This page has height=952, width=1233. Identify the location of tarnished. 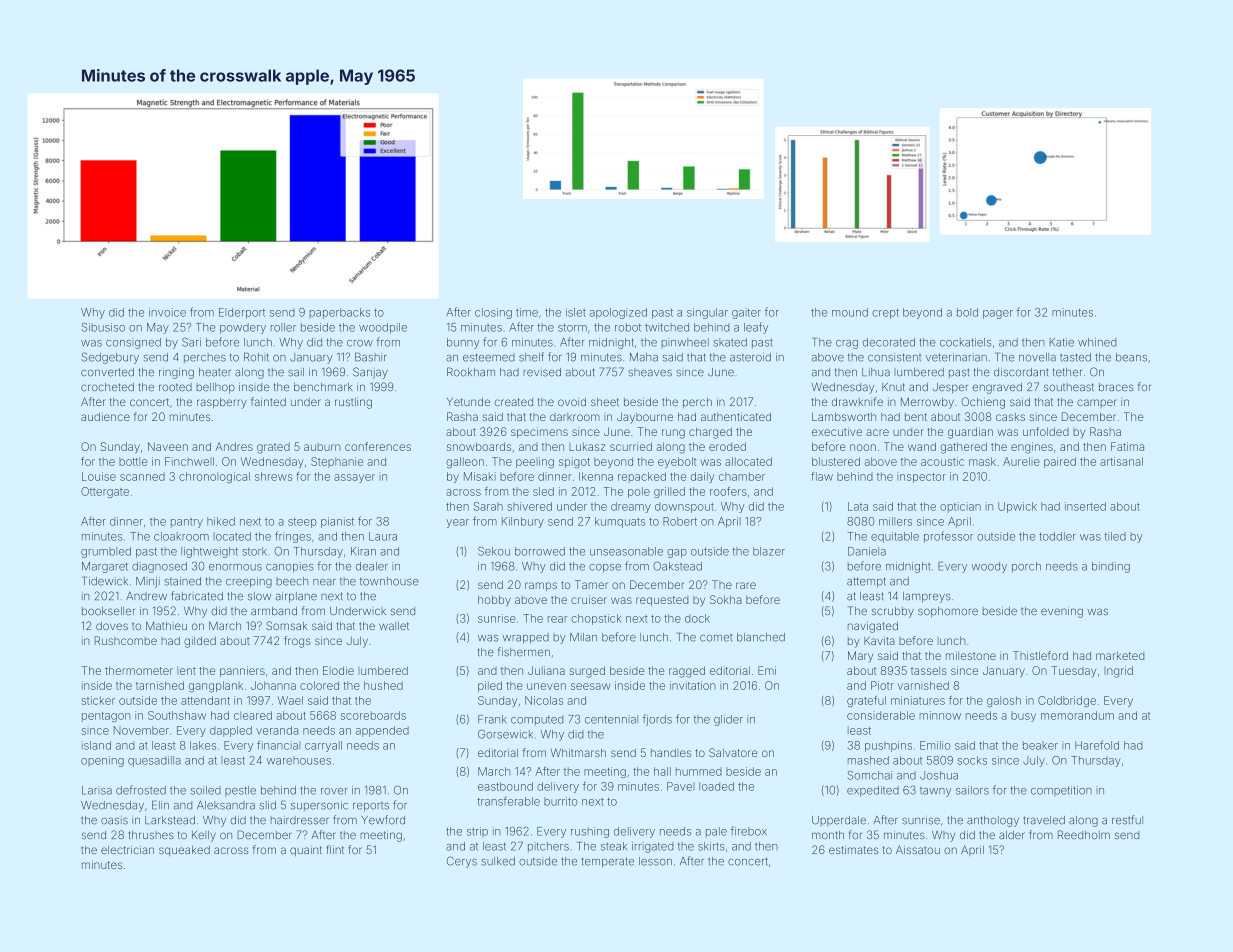
(160, 685).
